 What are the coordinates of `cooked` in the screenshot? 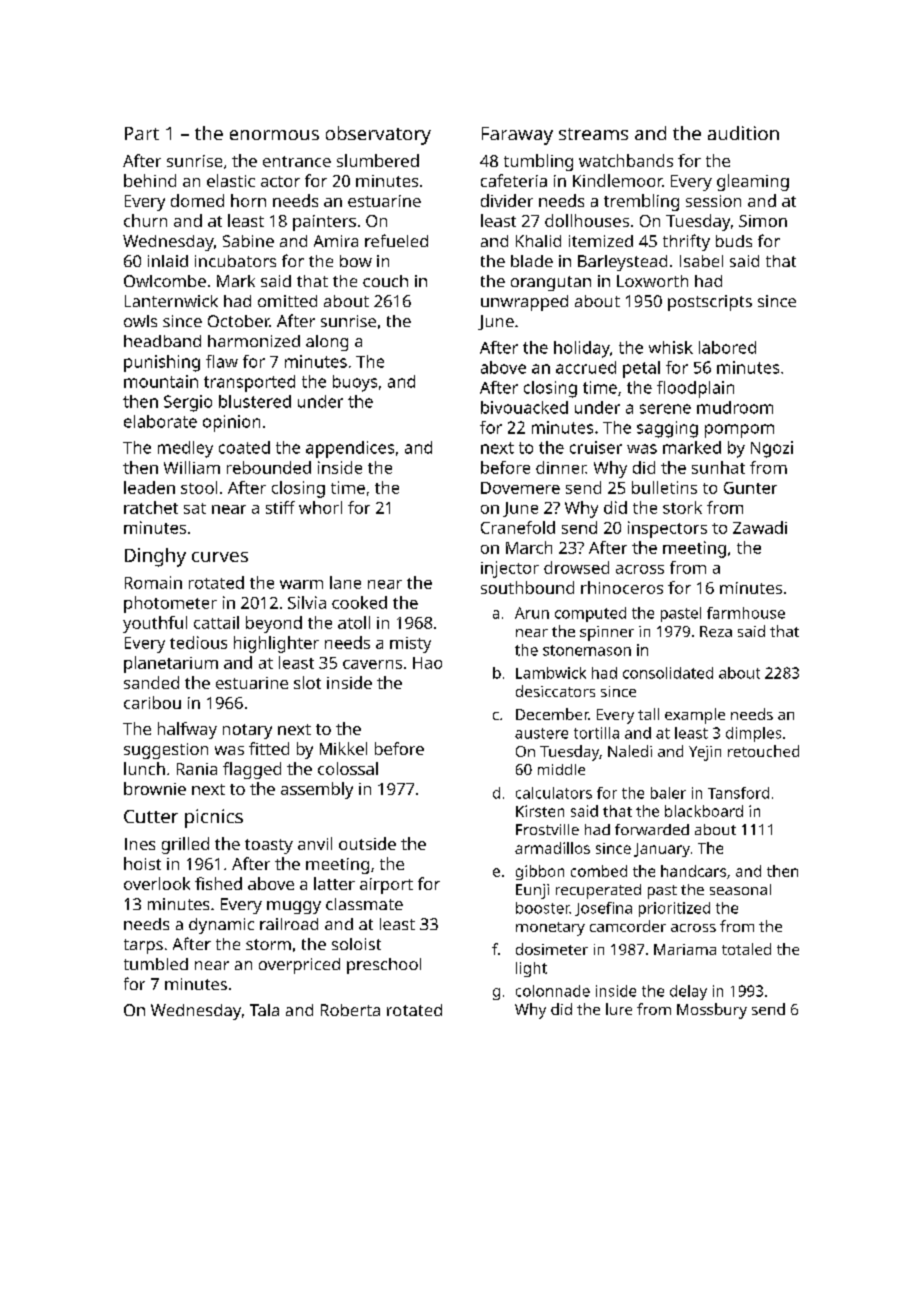 It's located at (359, 602).
